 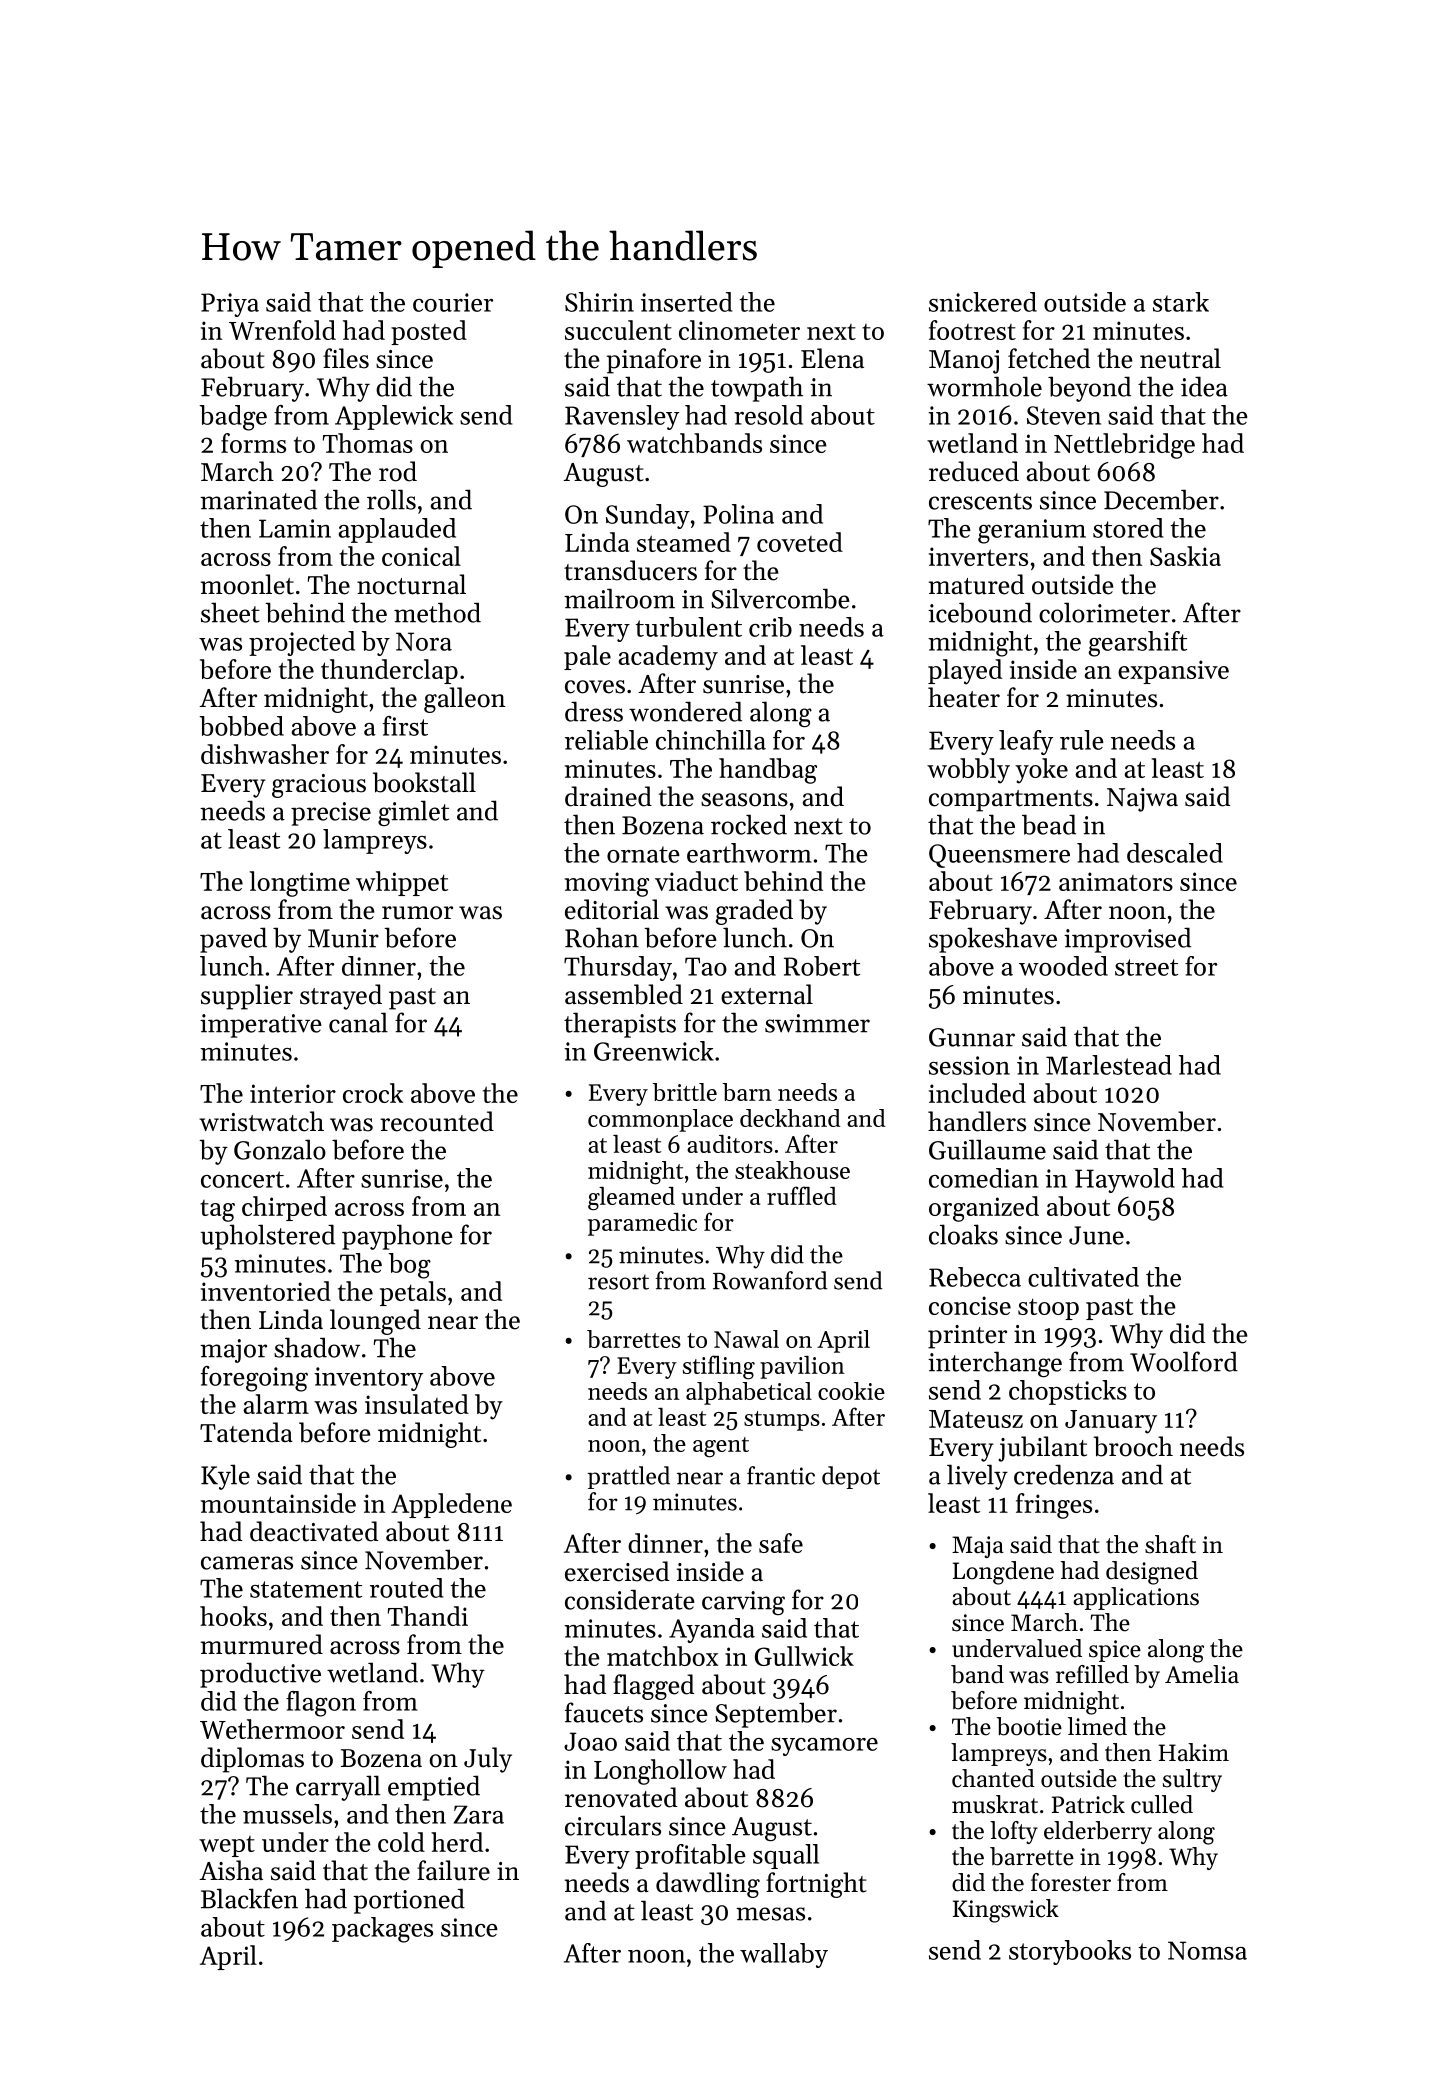 What do you see at coordinates (984, 386) in the page?
I see `wormhole` at bounding box center [984, 386].
